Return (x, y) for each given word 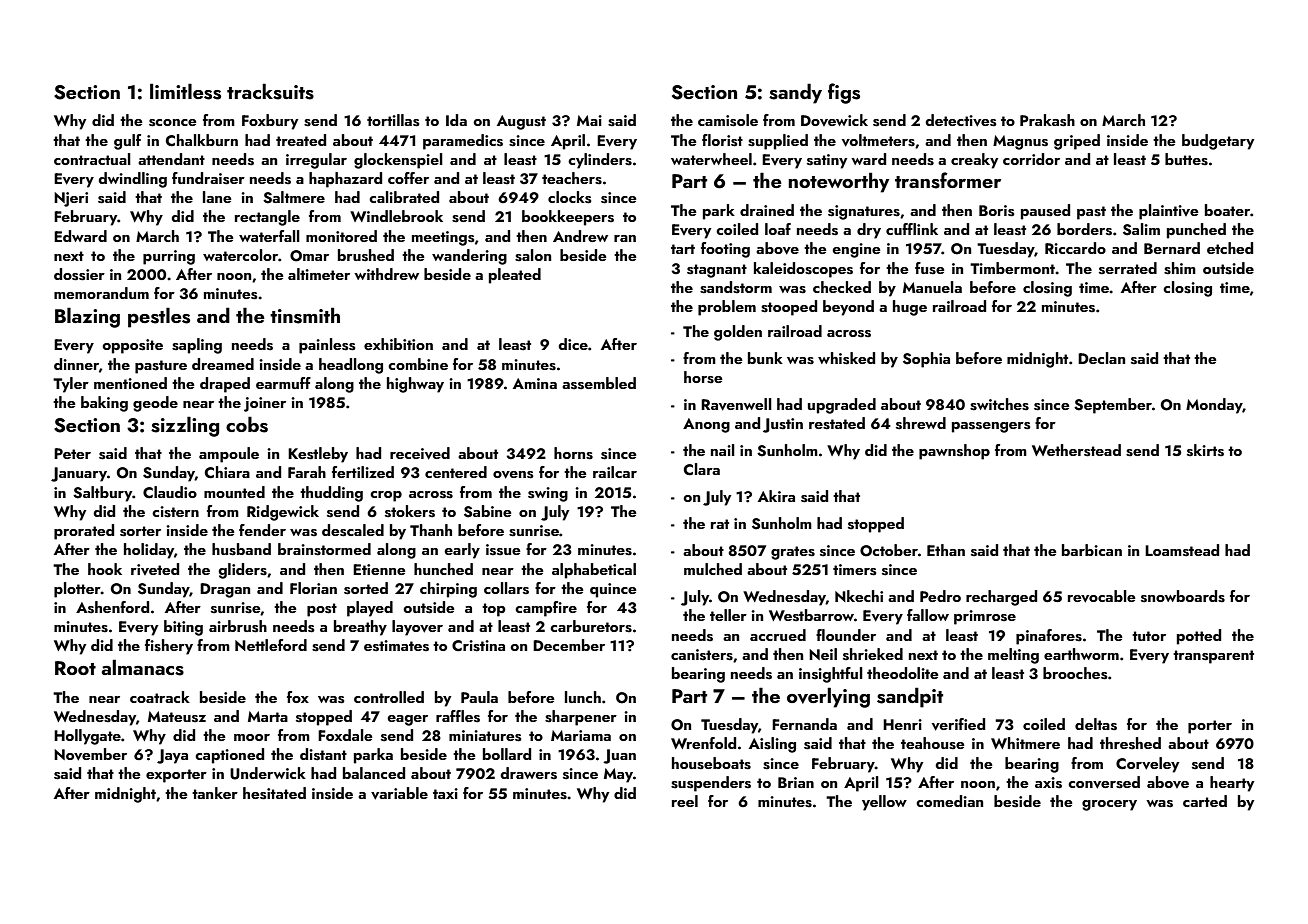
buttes (1186, 159)
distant (323, 754)
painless (327, 346)
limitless (185, 91)
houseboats (711, 763)
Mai (589, 120)
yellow (884, 803)
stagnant (717, 271)
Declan (1101, 358)
